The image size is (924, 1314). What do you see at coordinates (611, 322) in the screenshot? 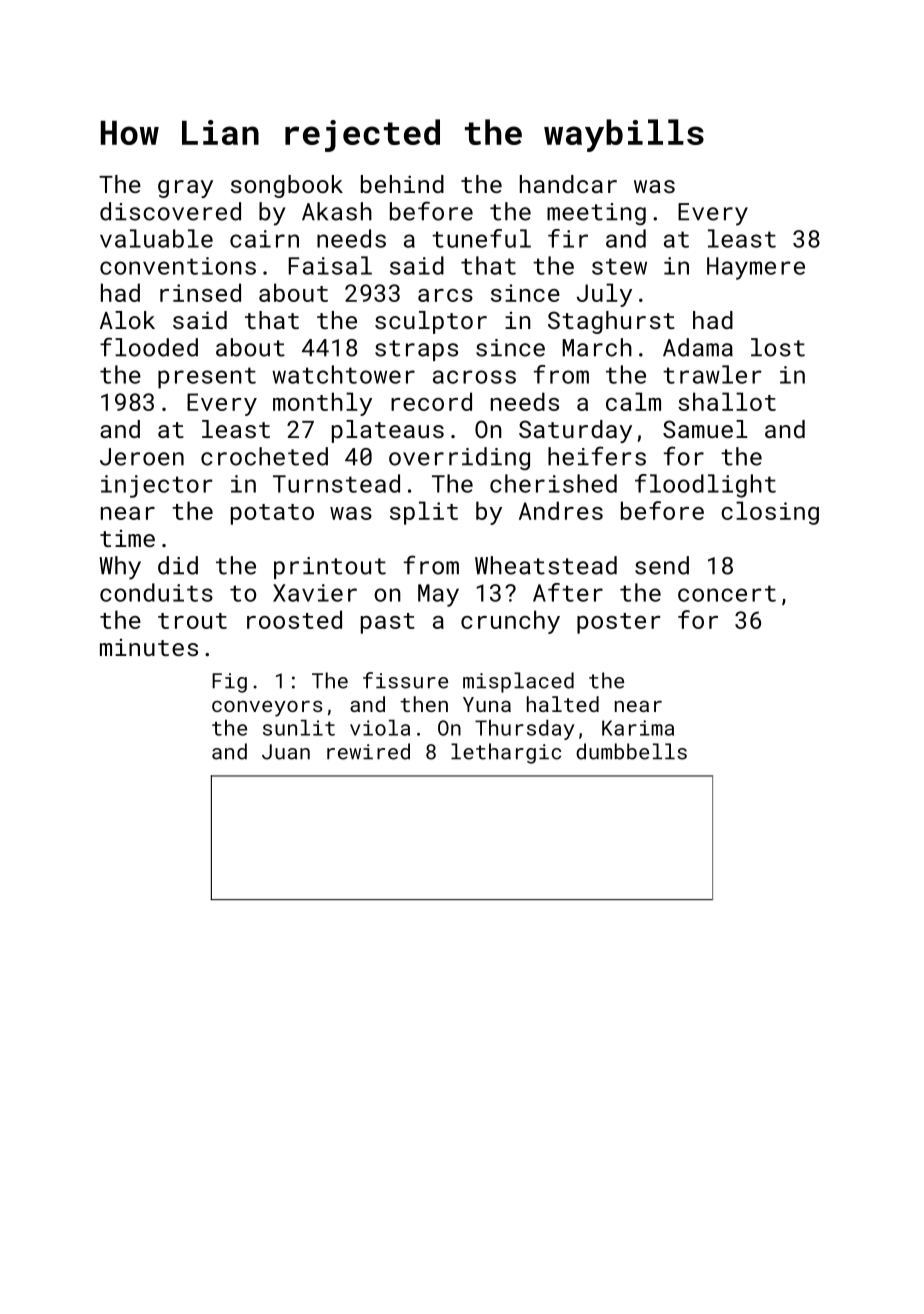
I see `Staghurst` at bounding box center [611, 322].
